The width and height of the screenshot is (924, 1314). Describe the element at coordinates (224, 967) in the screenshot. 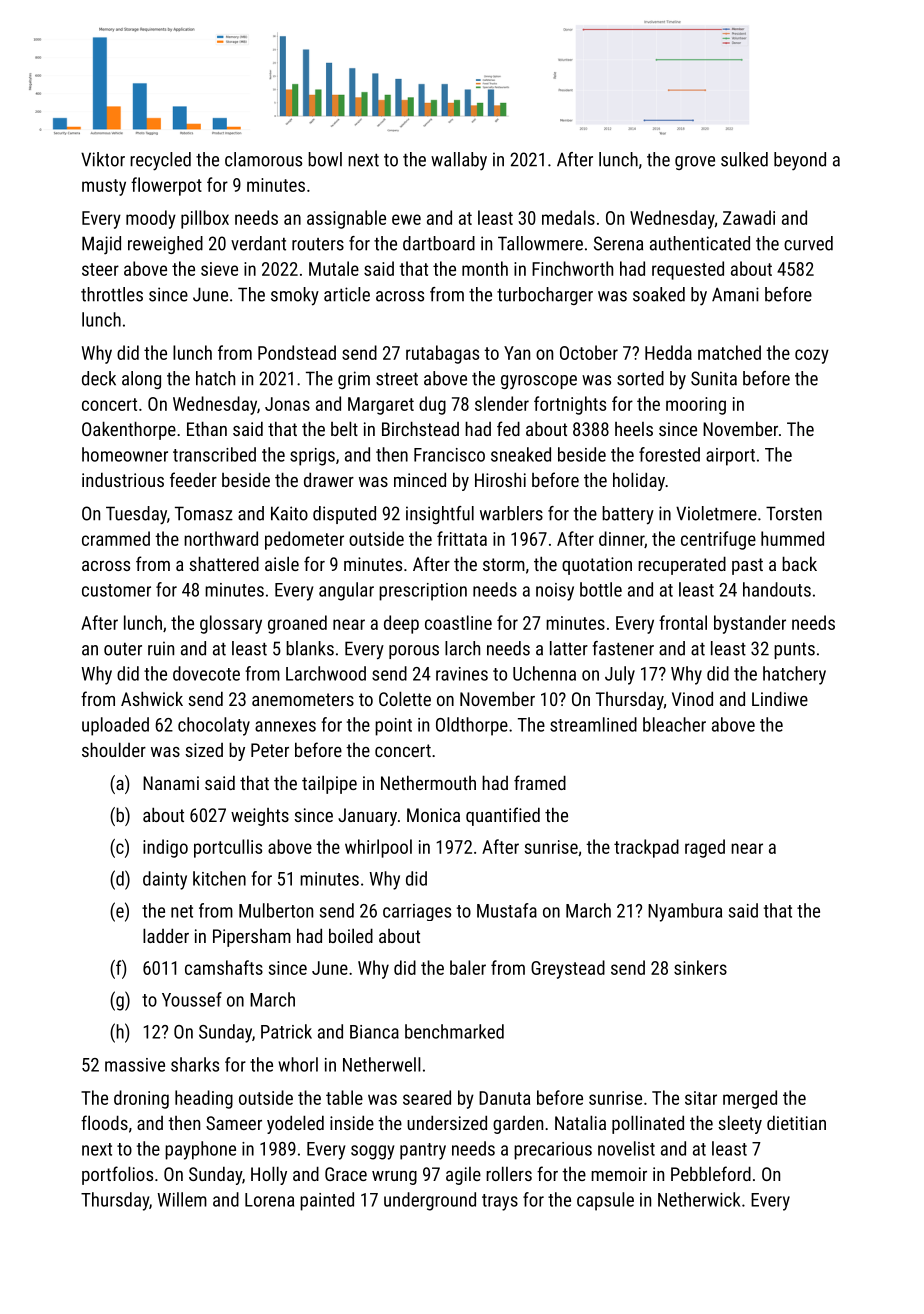

I see `camshafts` at that location.
